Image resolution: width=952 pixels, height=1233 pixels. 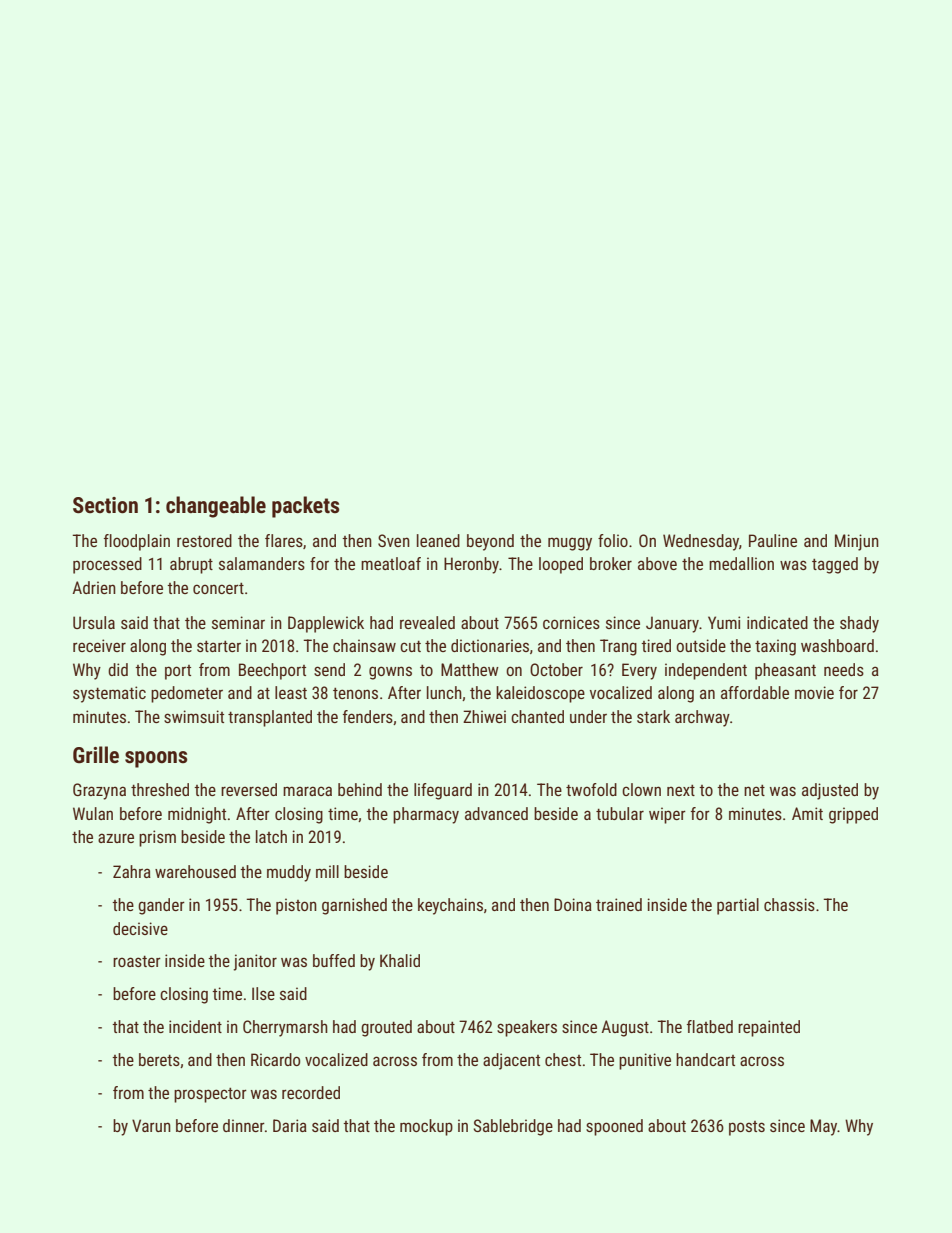 I want to click on packets, so click(x=305, y=507).
